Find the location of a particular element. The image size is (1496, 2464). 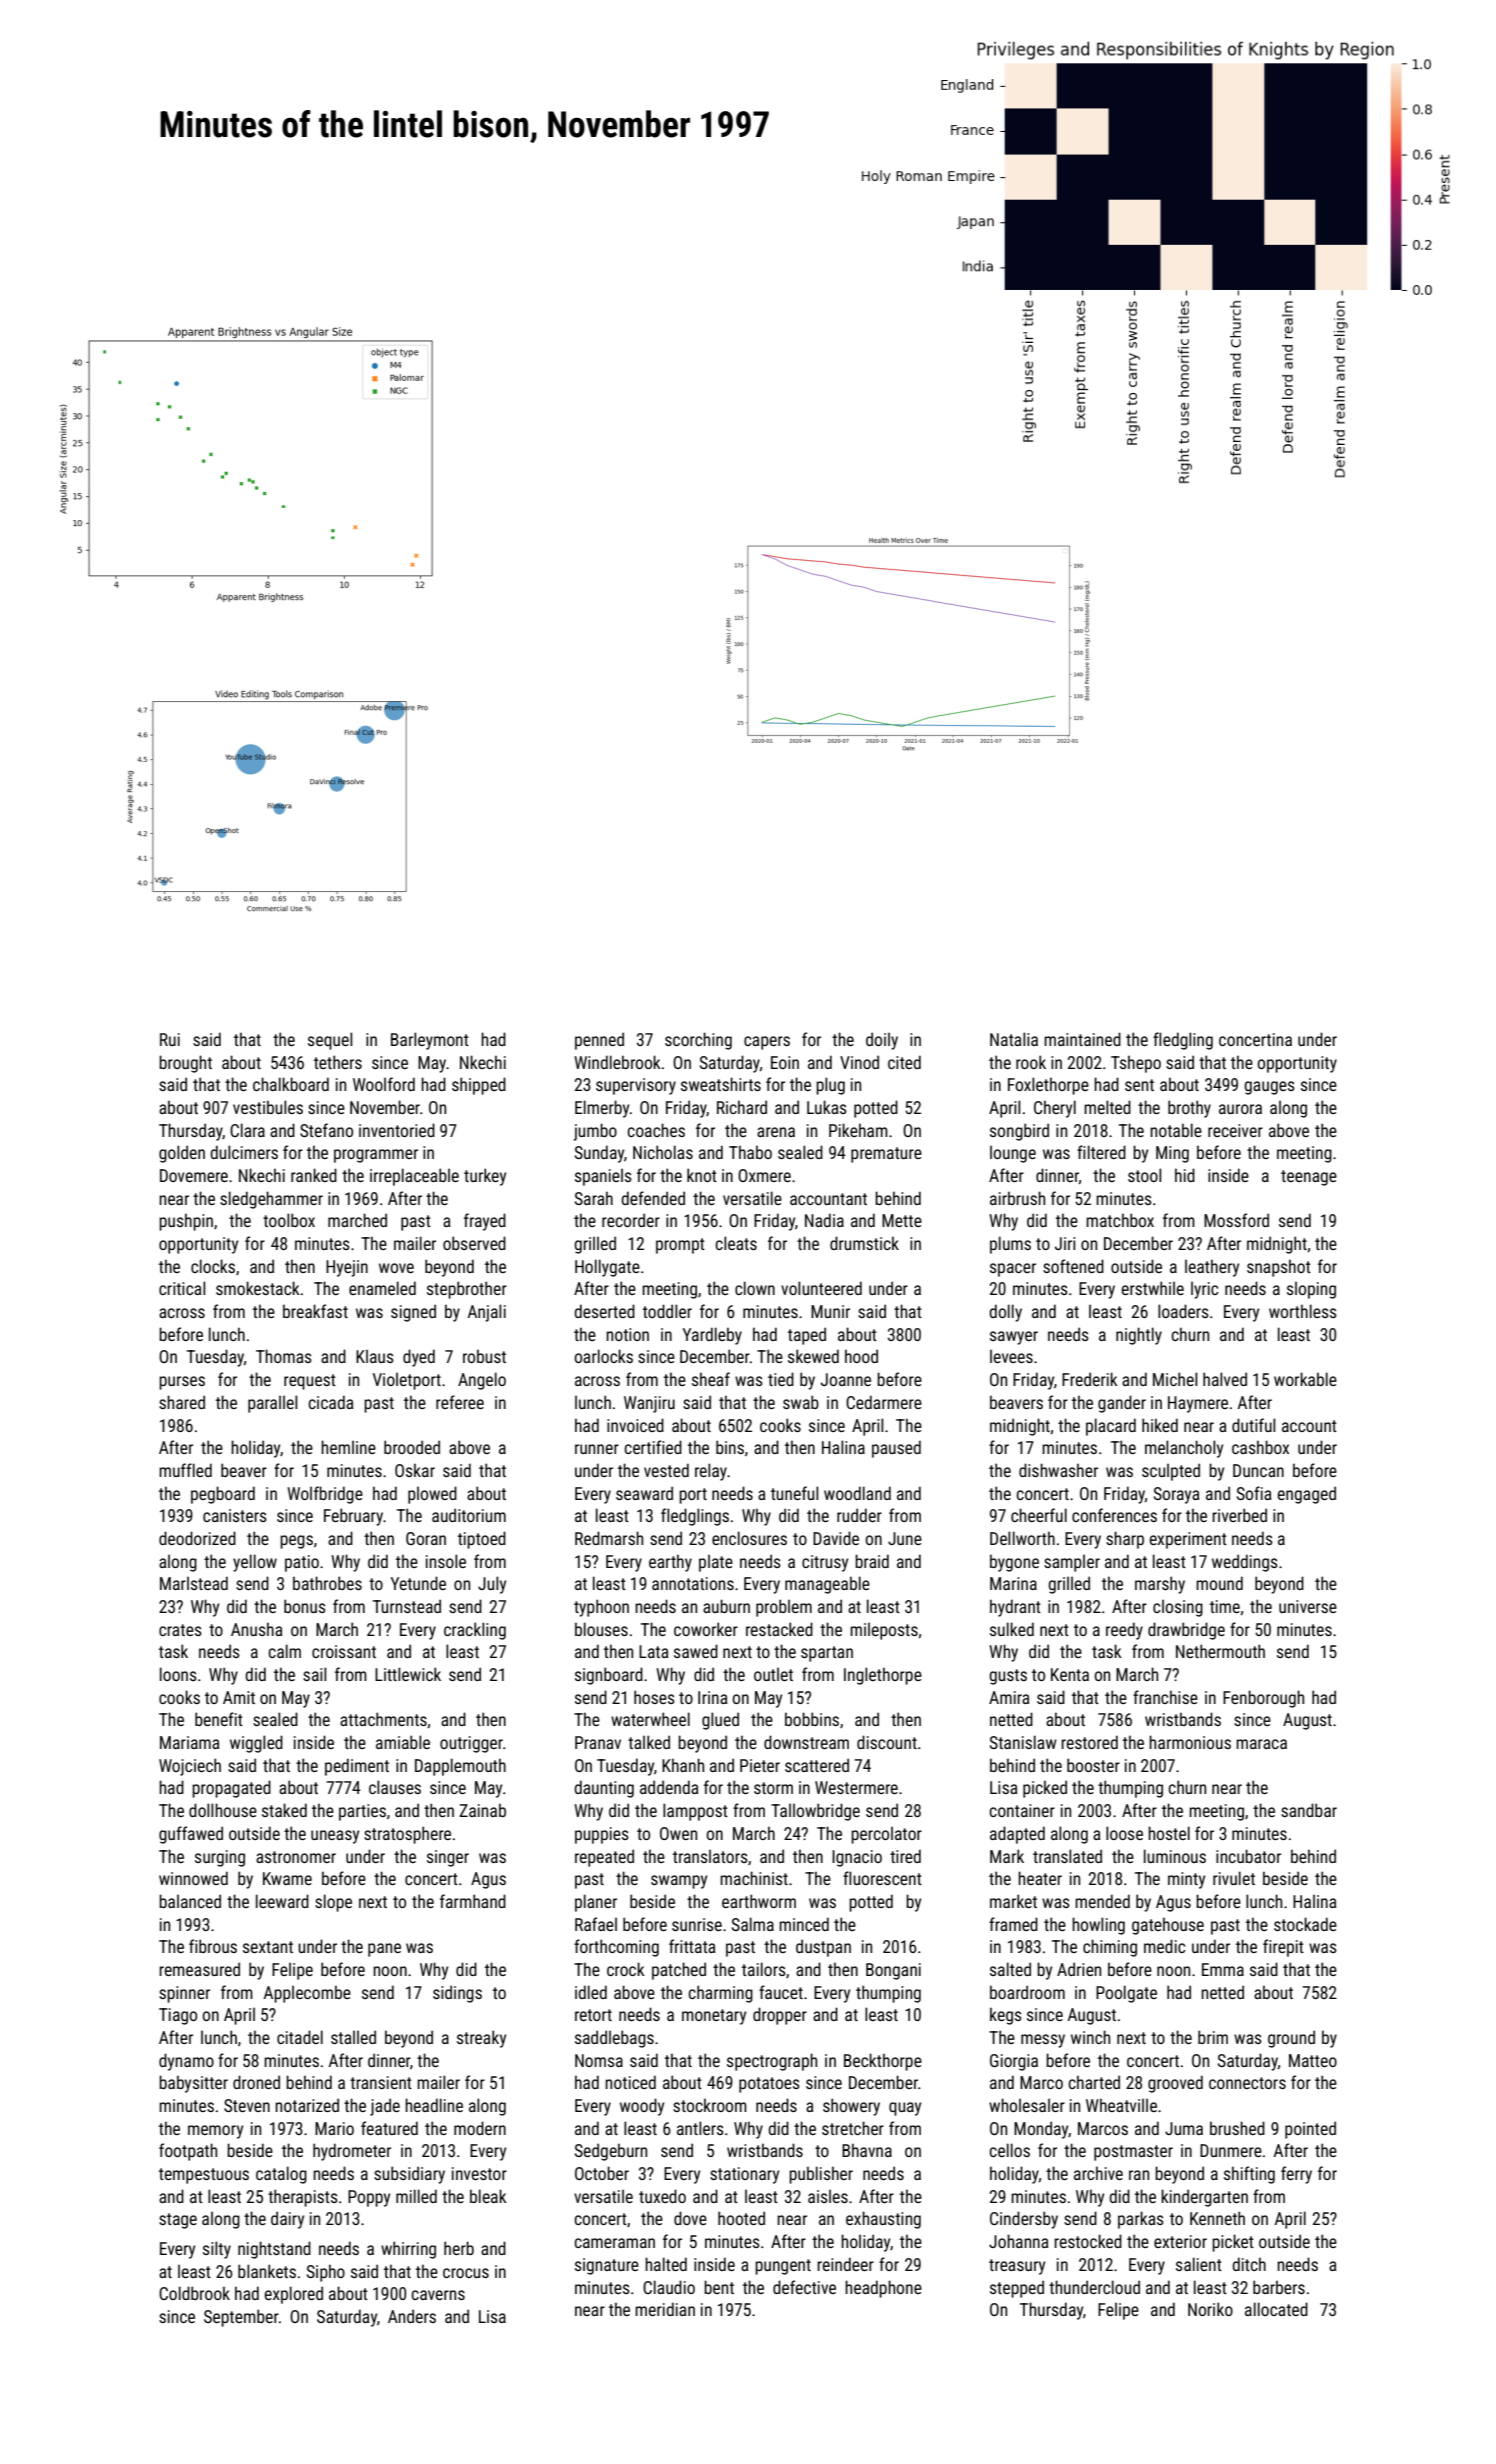

Oxmere is located at coordinates (764, 1175).
